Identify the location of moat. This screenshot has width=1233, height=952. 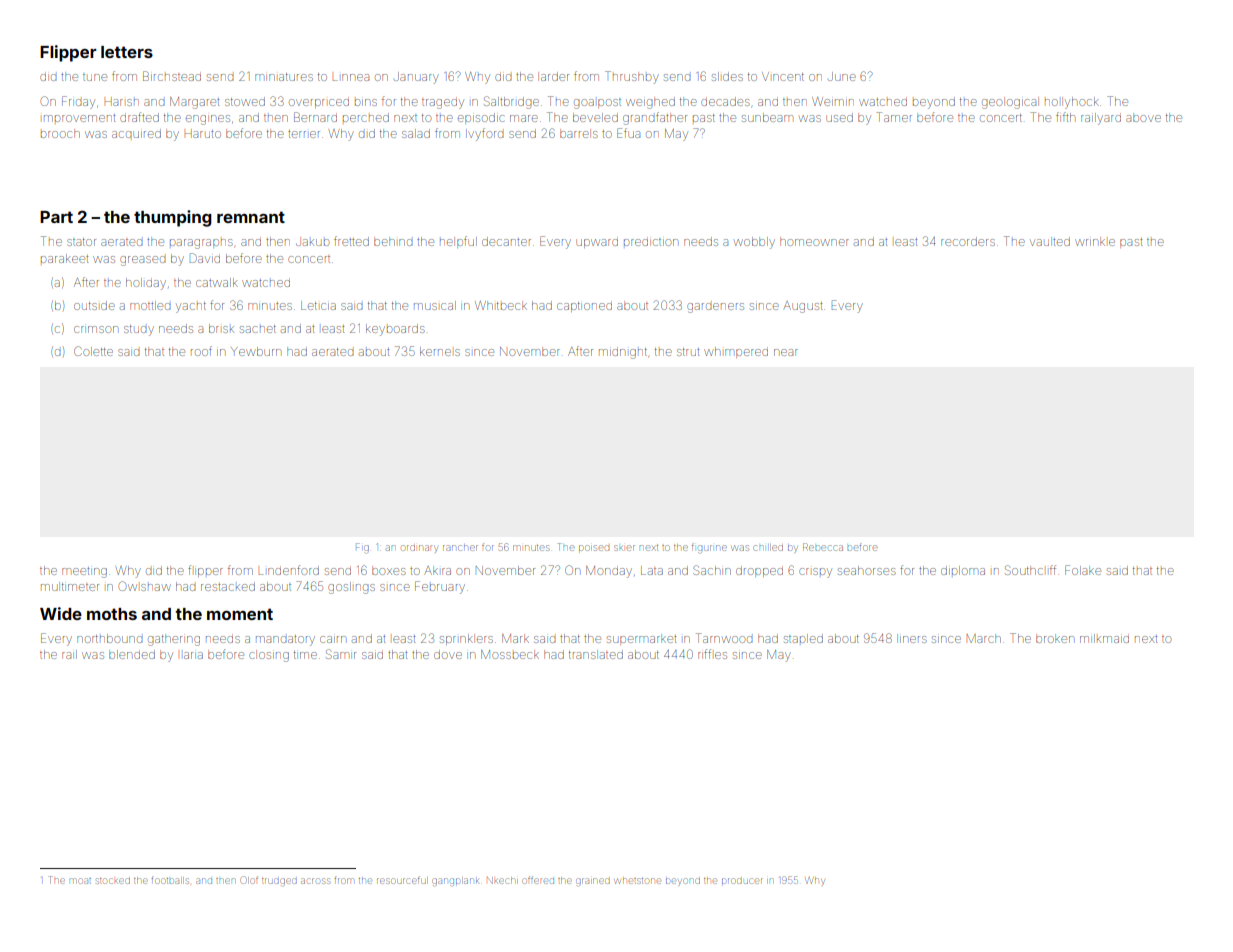
(80, 881).
